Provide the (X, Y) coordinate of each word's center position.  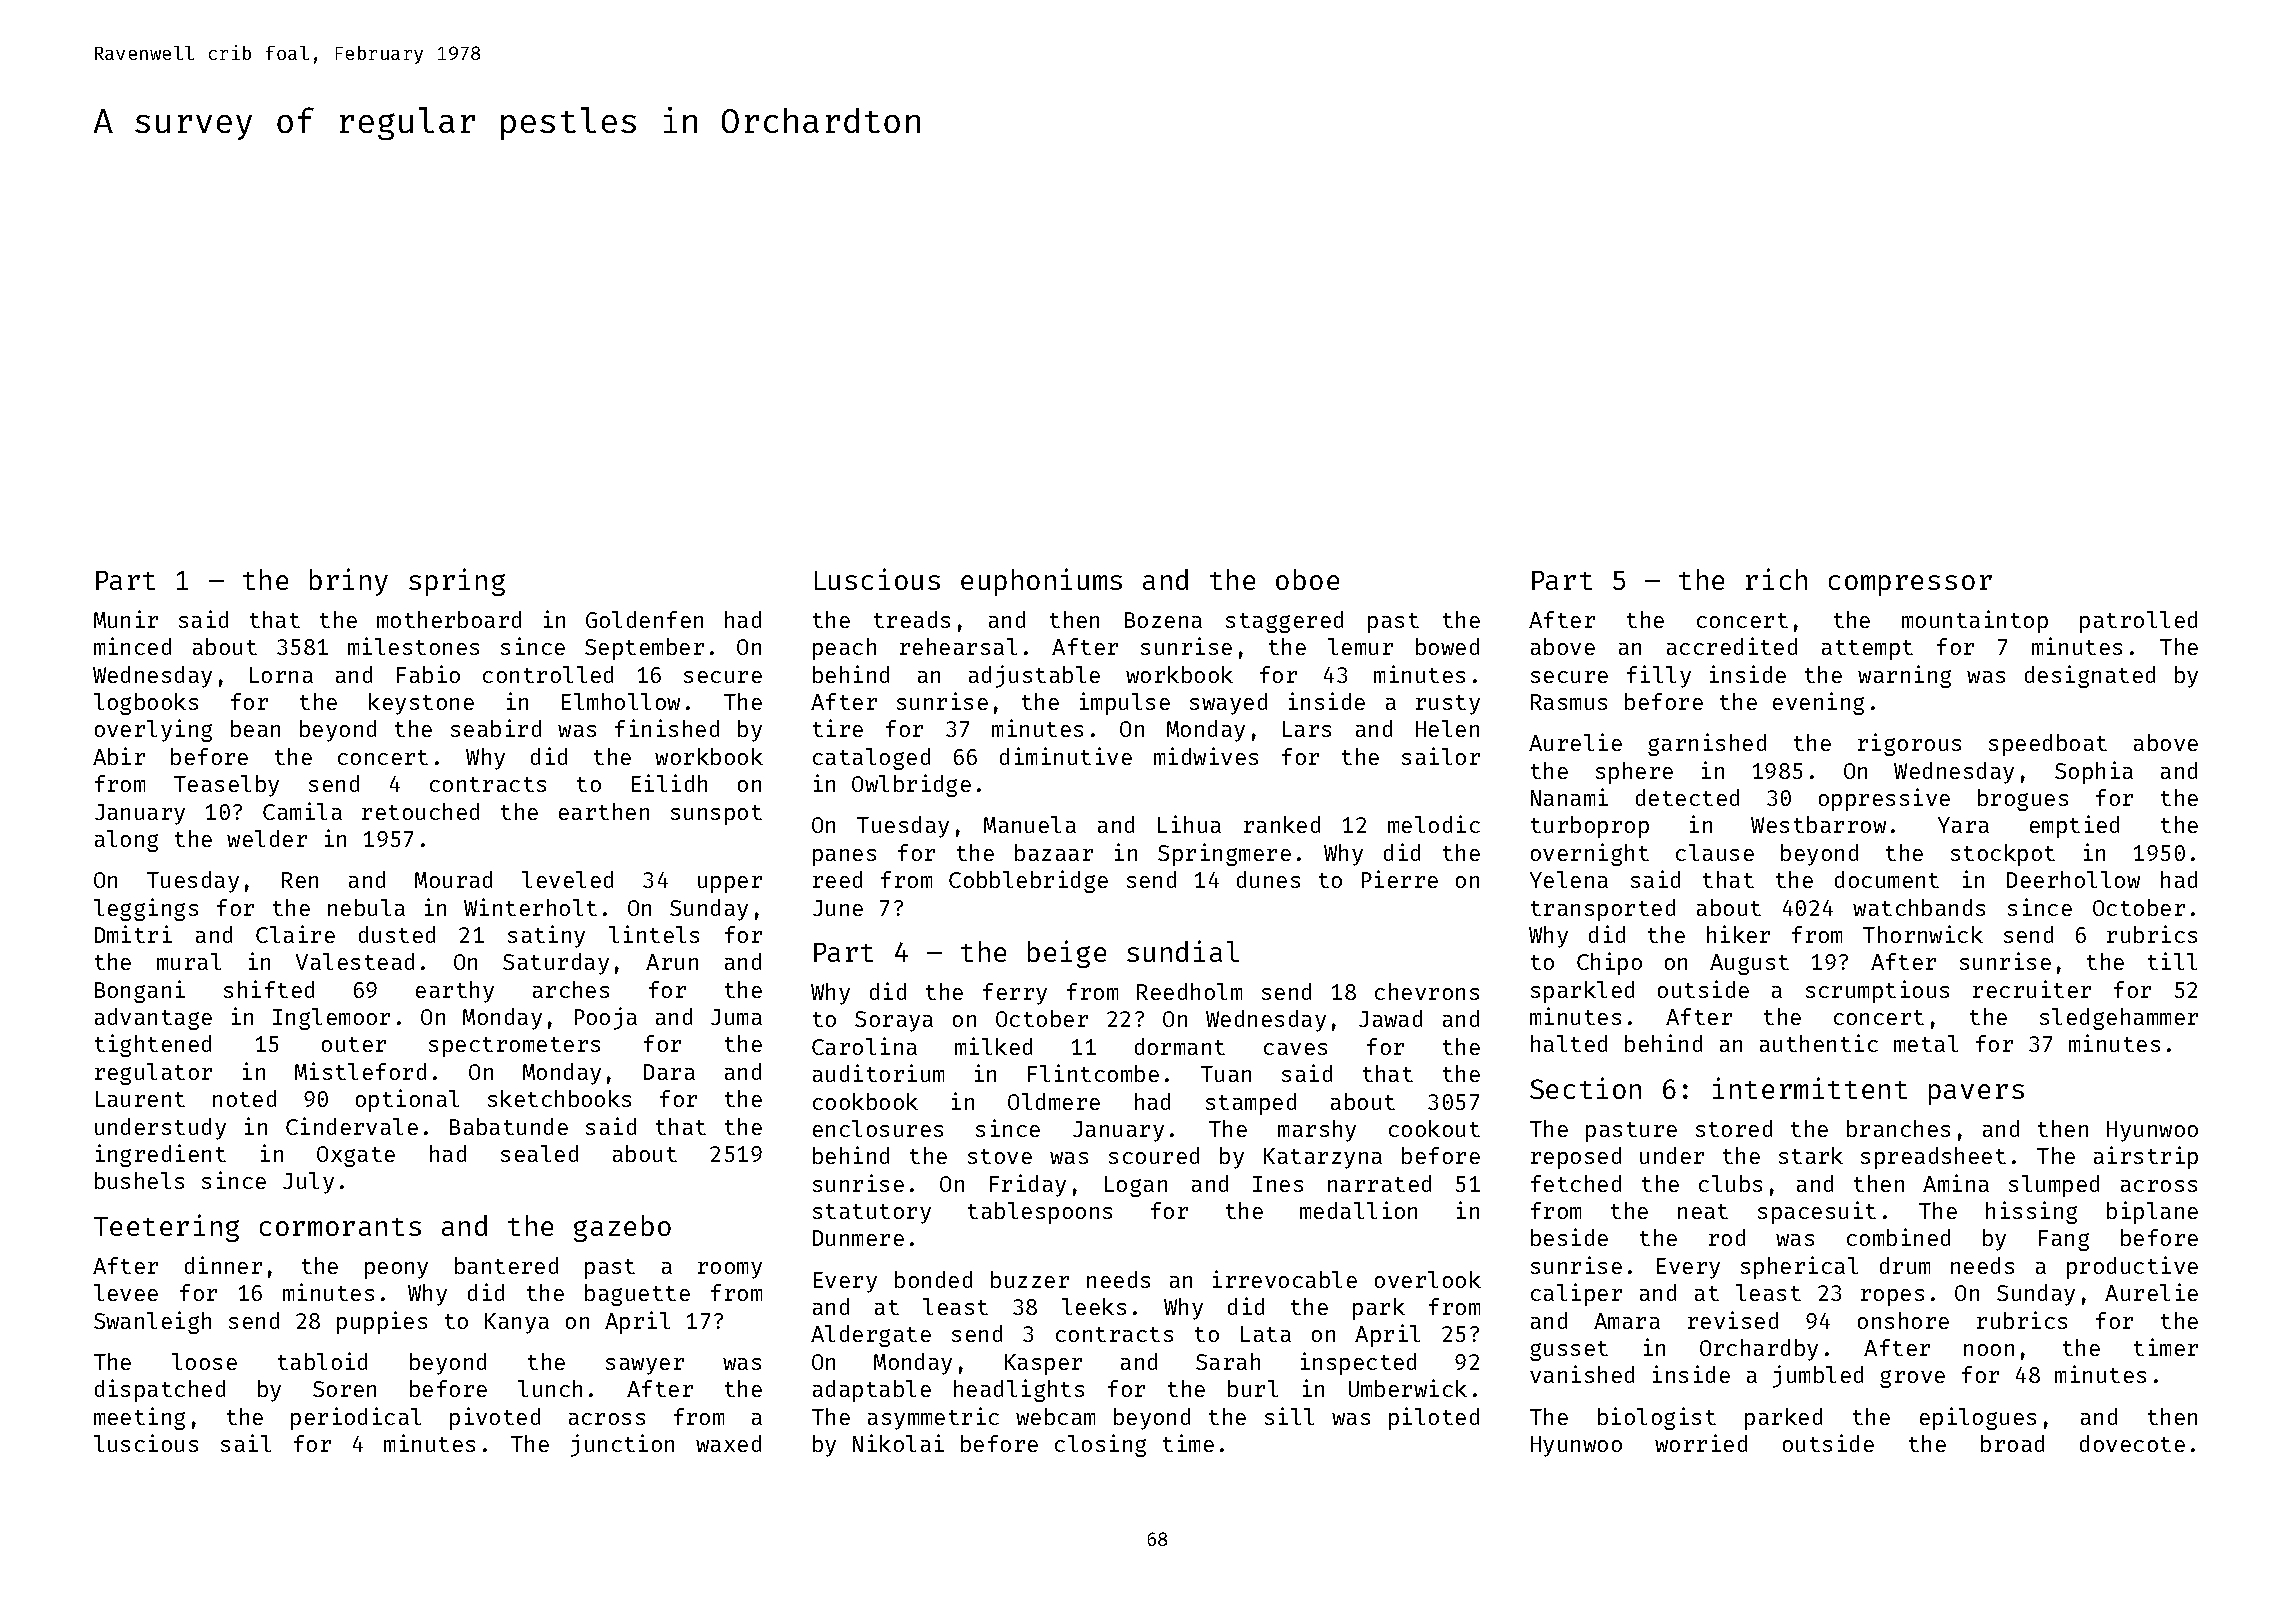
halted (1569, 1043)
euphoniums (1041, 582)
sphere (1634, 773)
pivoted (495, 1418)
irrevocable (1285, 1279)
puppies (382, 1322)
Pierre (1400, 879)
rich (1776, 579)
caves (1295, 1049)
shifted (269, 989)
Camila (302, 811)
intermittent (1810, 1088)
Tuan (1226, 1074)
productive (2132, 1267)
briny (349, 582)
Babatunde (509, 1126)
